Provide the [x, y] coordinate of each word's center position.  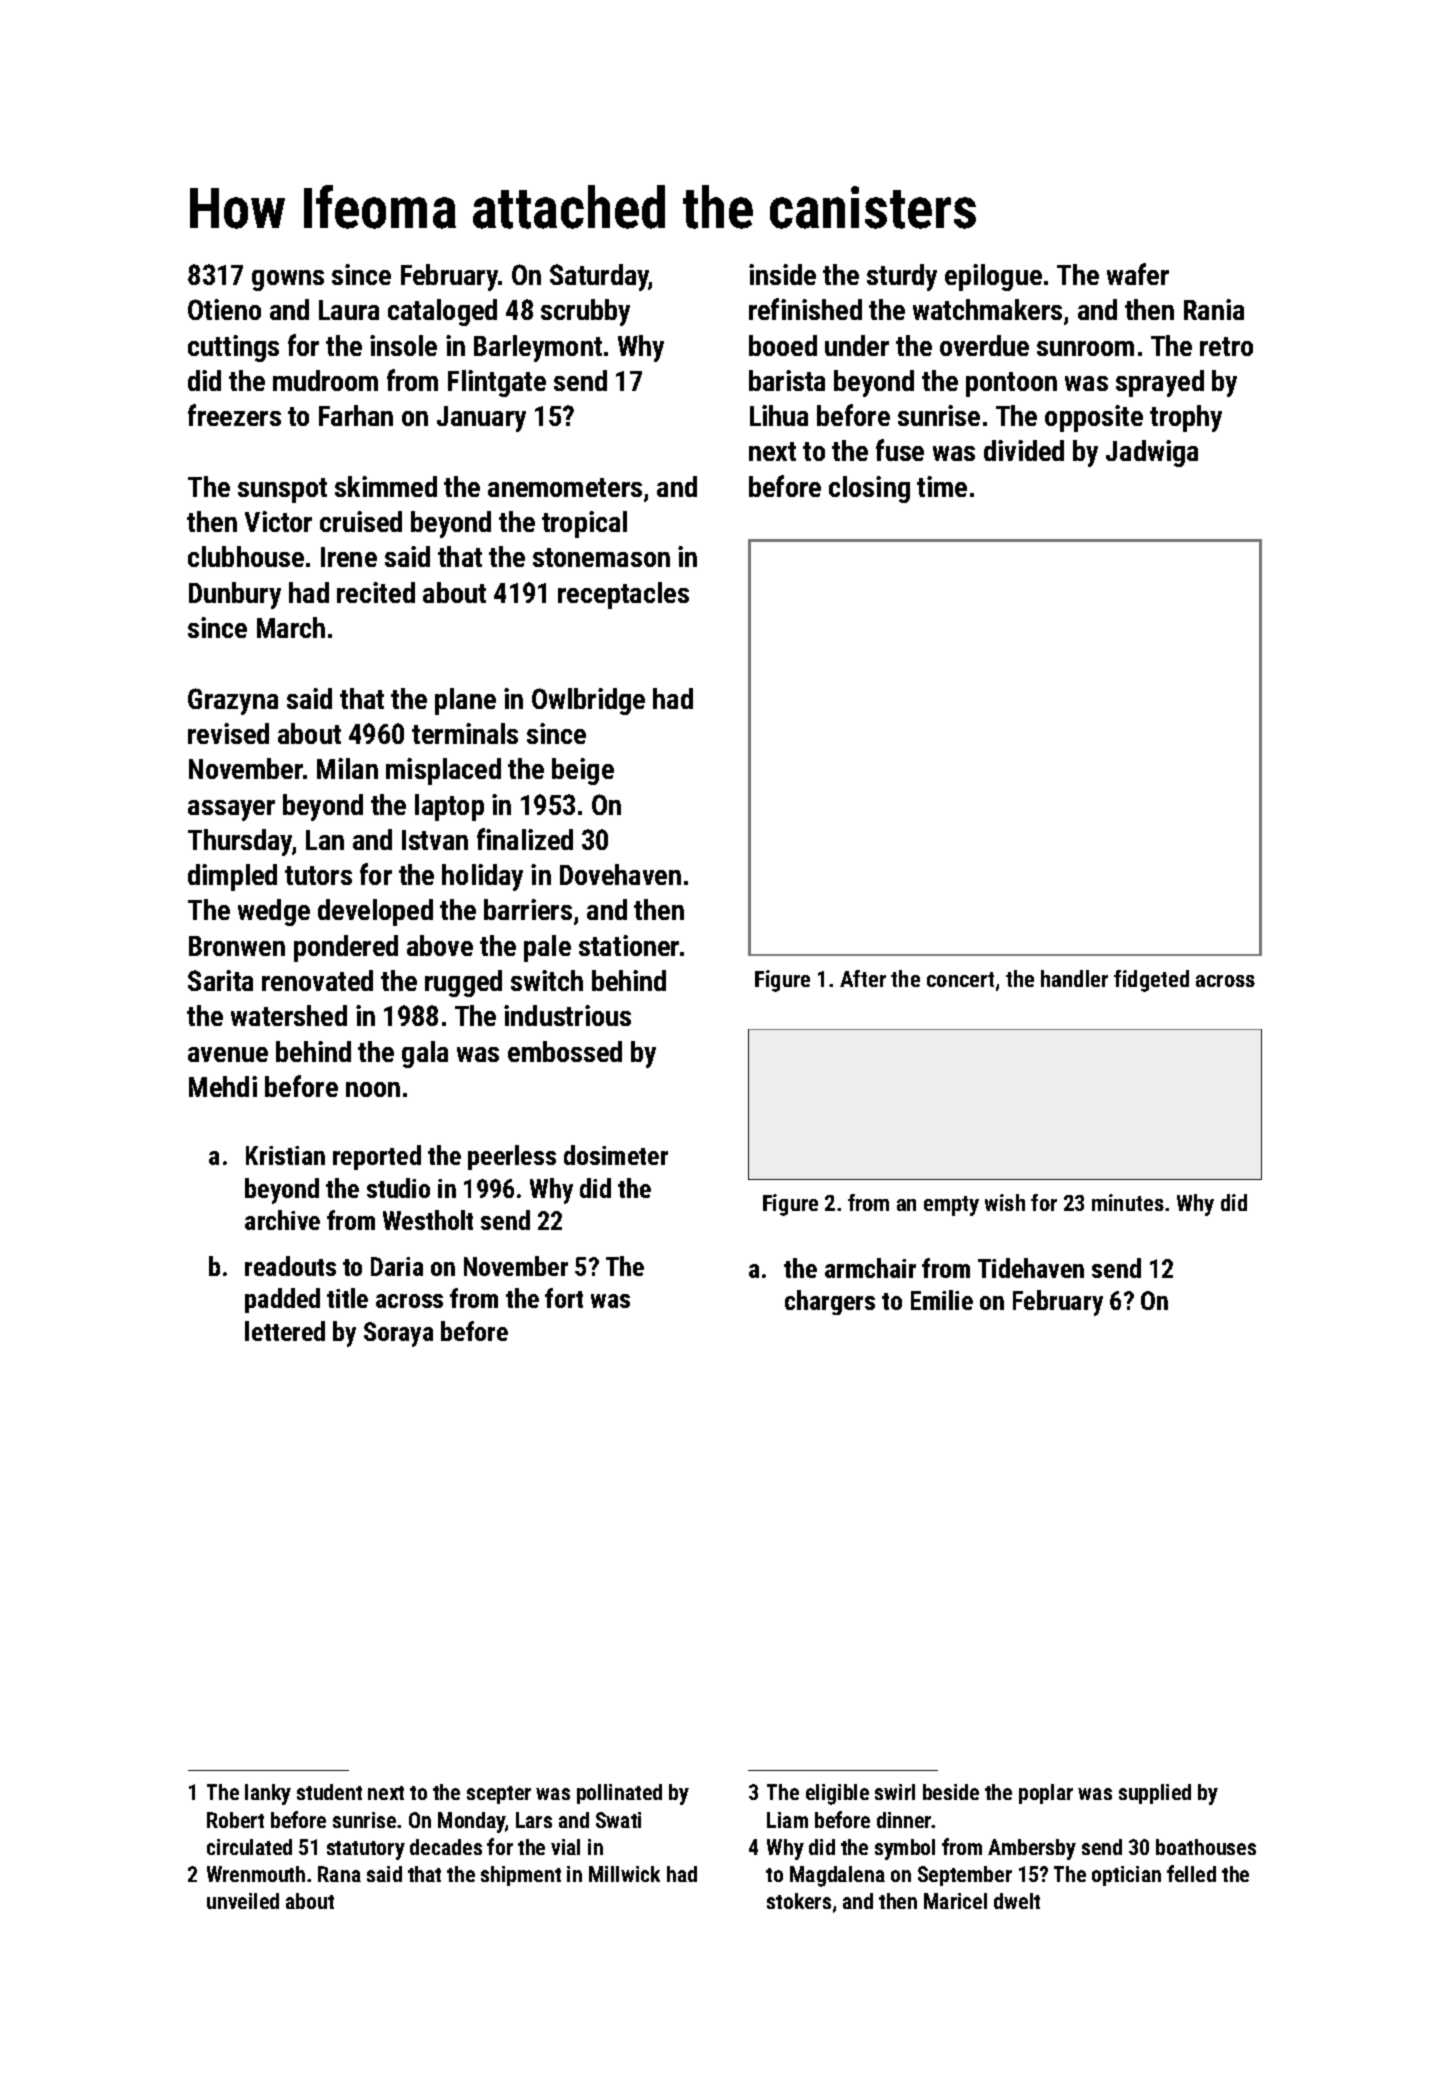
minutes [1128, 1202]
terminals [465, 733]
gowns [288, 280]
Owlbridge [588, 701]
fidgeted [1151, 981]
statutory [366, 1850]
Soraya [398, 1334]
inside [782, 274]
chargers [830, 1302]
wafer [1138, 274]
